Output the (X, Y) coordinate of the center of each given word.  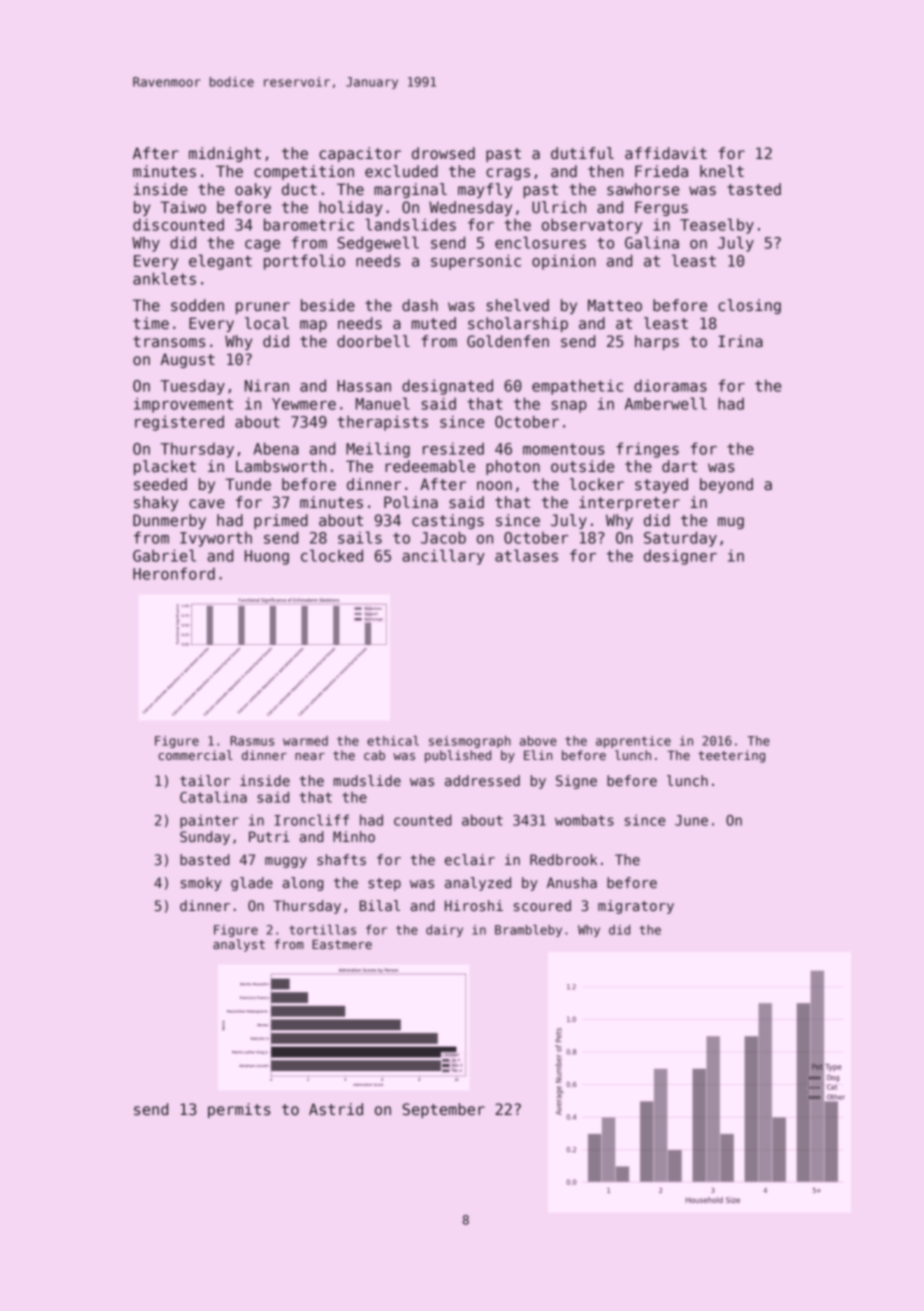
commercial (195, 755)
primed (281, 521)
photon (513, 467)
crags (508, 174)
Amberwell (666, 403)
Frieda (661, 171)
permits (239, 1110)
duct (299, 189)
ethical (393, 741)
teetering (731, 756)
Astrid (336, 1109)
